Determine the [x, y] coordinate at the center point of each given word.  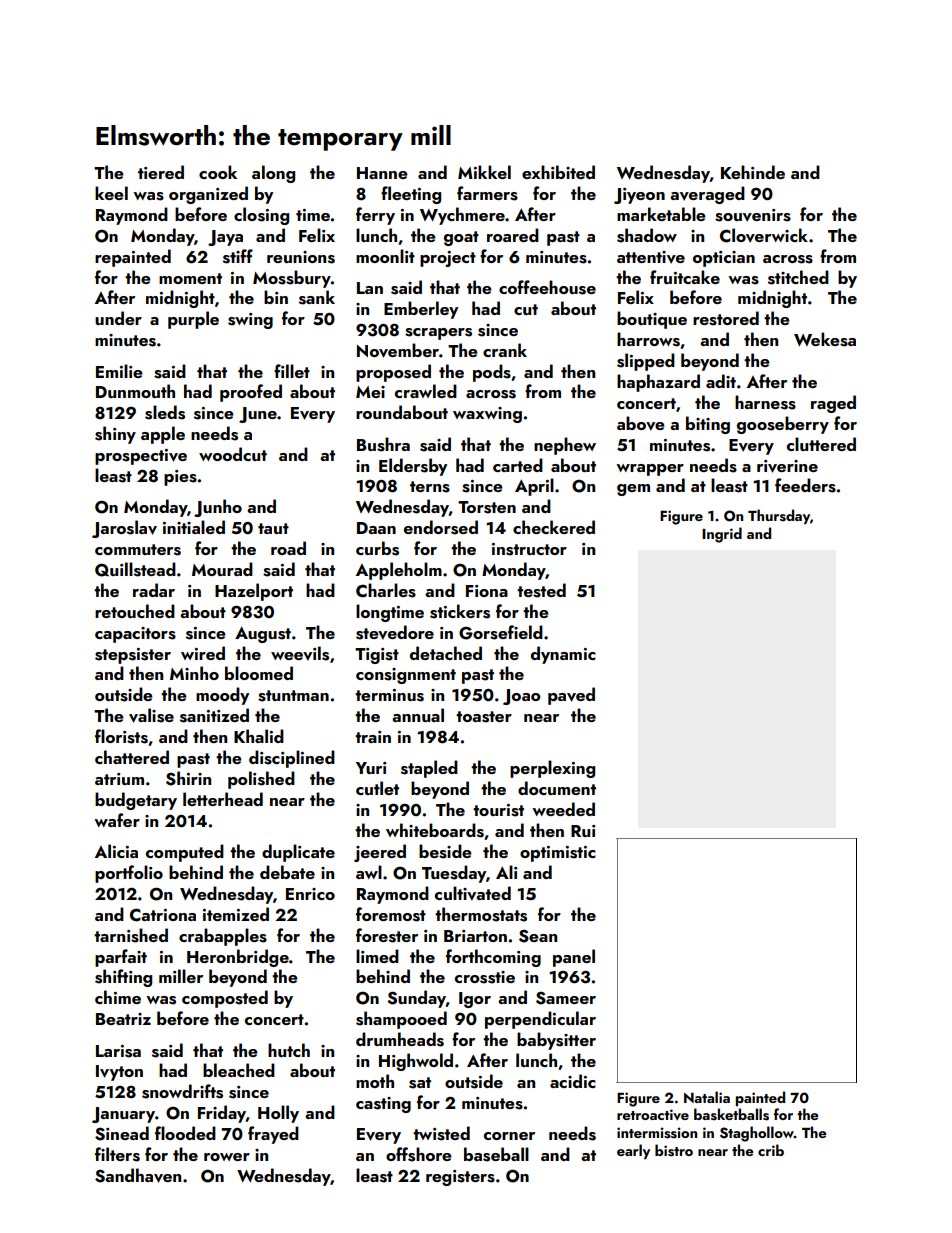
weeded [563, 809]
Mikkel [484, 172]
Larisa [118, 1051]
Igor [475, 1000]
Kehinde [753, 172]
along [273, 174]
